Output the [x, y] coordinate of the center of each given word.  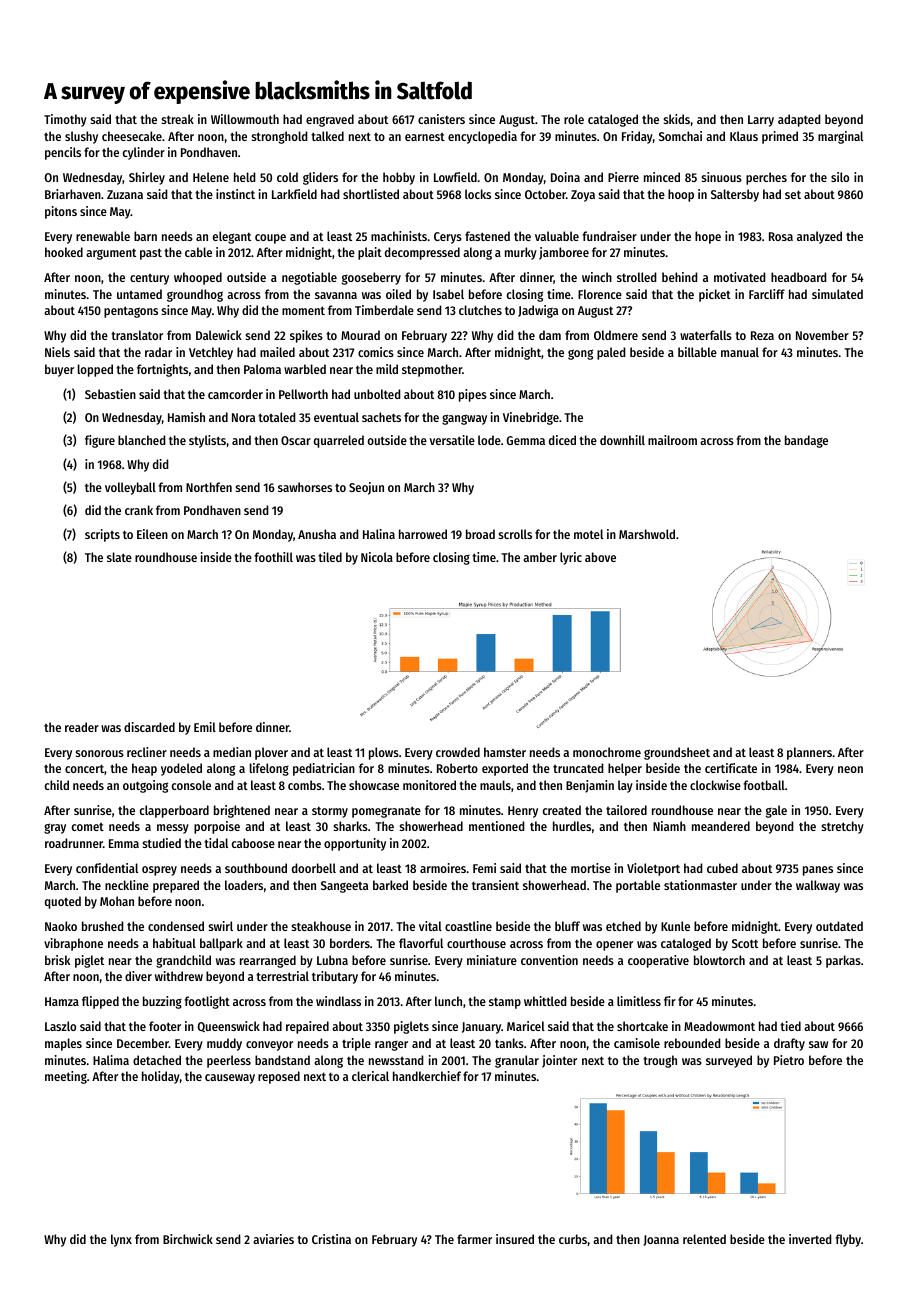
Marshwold [647, 534]
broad [480, 534]
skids [677, 119]
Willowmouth [245, 119]
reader [82, 727]
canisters [441, 119]
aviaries [273, 1239]
